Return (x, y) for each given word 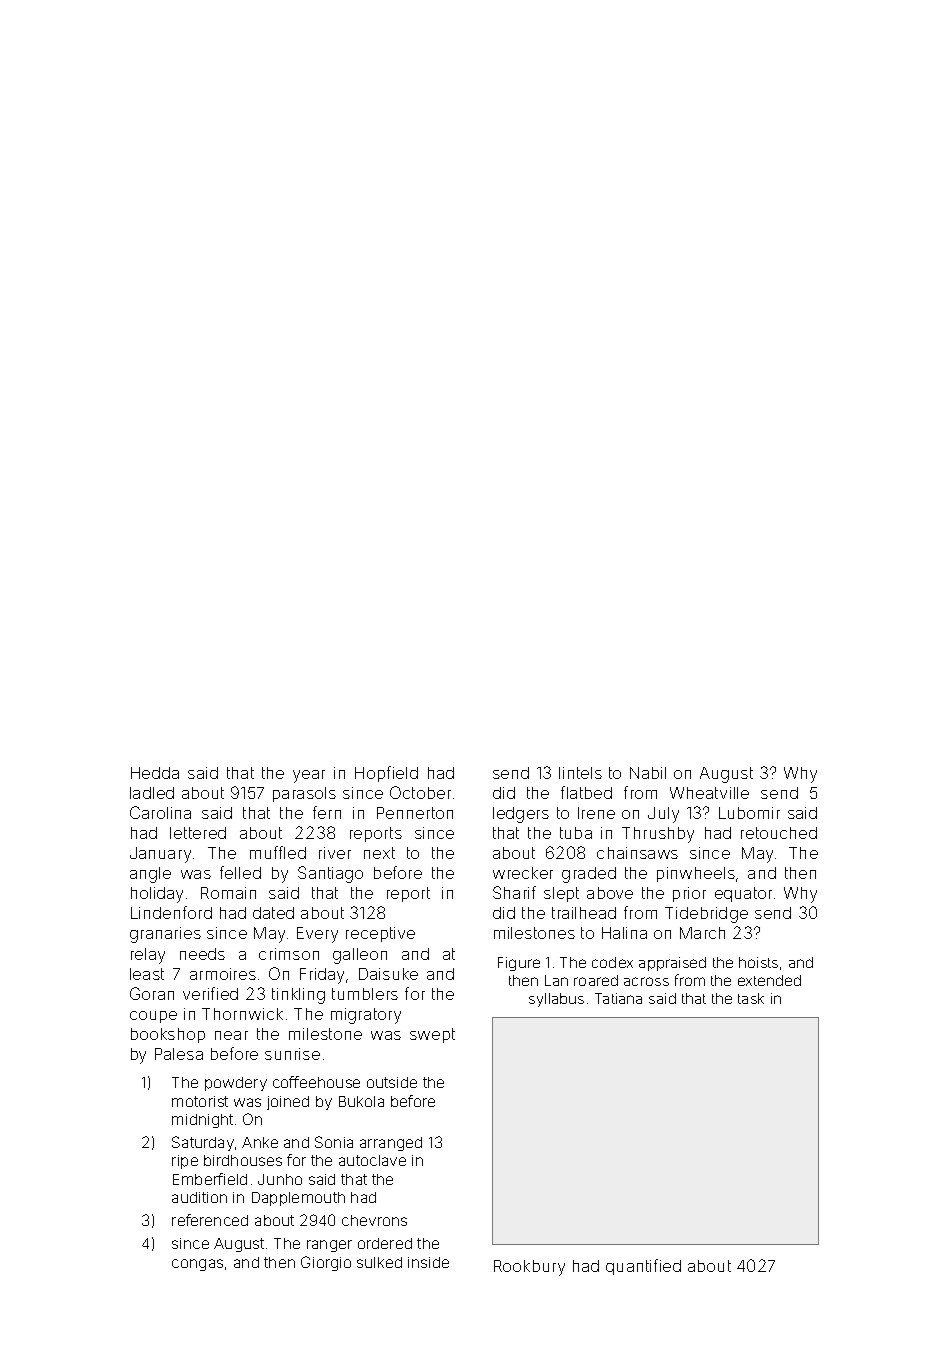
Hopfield (386, 774)
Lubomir (749, 813)
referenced (210, 1220)
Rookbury (529, 1268)
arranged (391, 1144)
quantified (643, 1267)
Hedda (155, 773)
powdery (236, 1084)
